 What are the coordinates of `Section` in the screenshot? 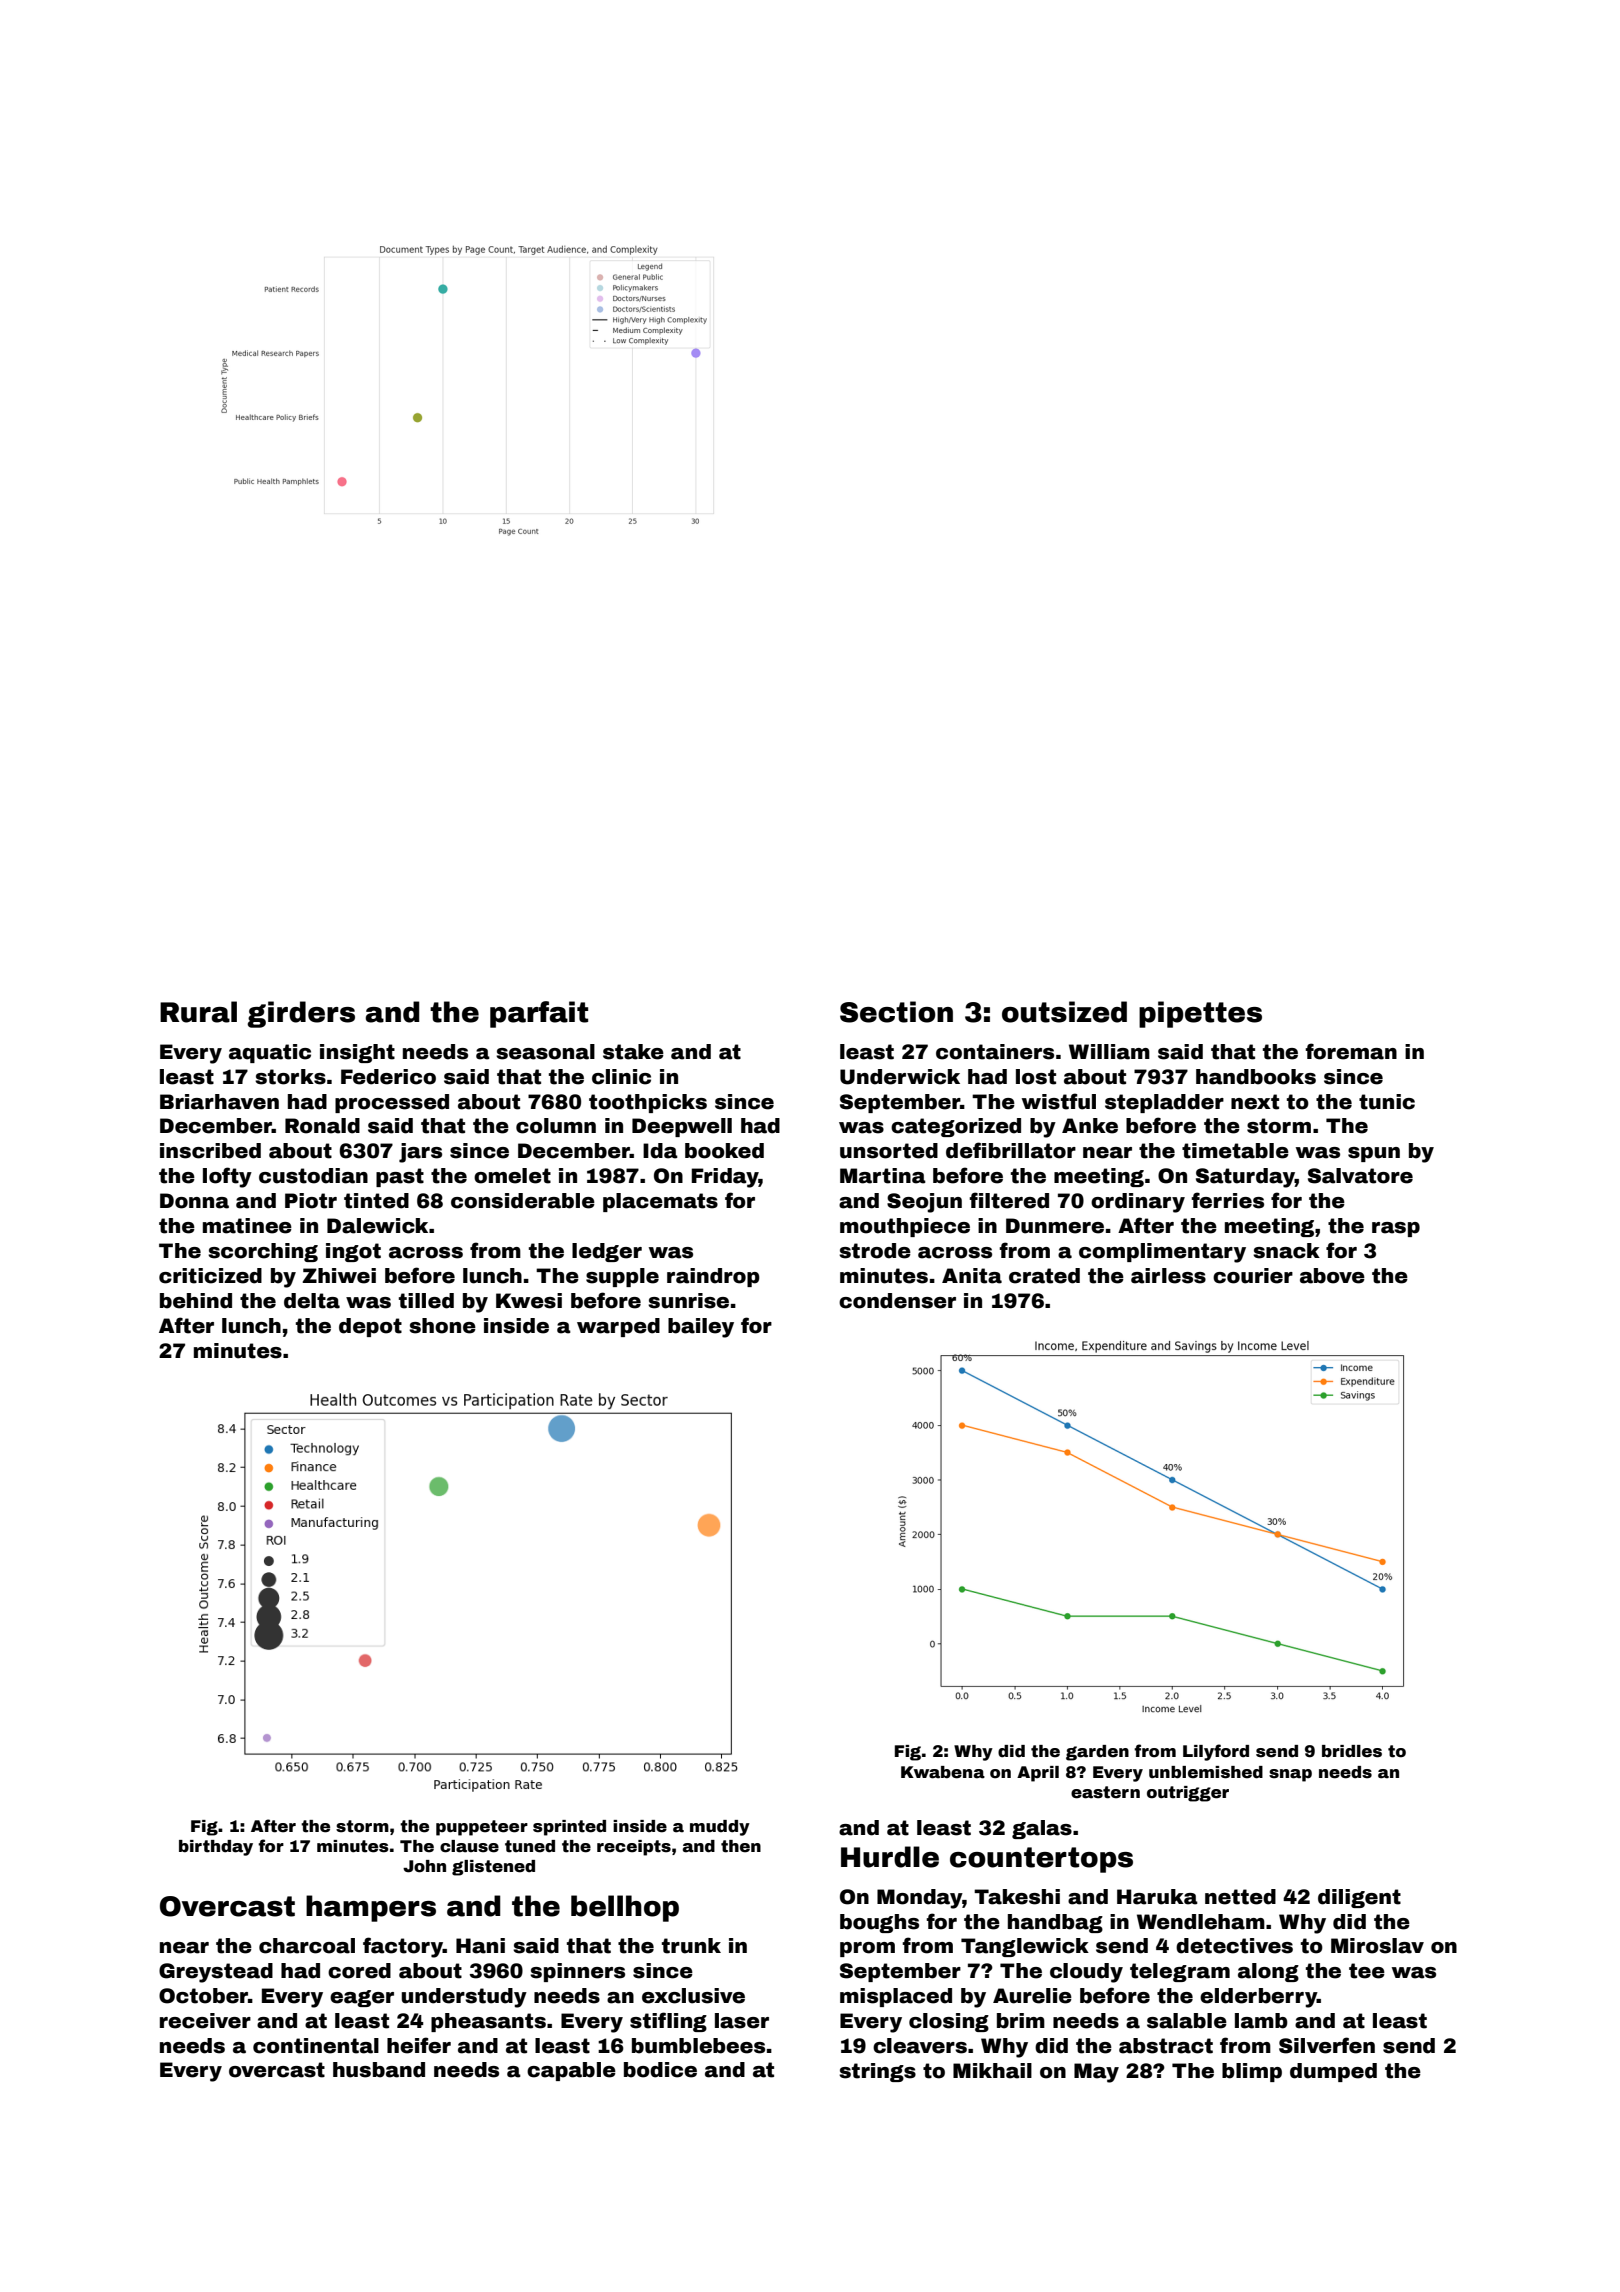 It's located at (896, 1012).
